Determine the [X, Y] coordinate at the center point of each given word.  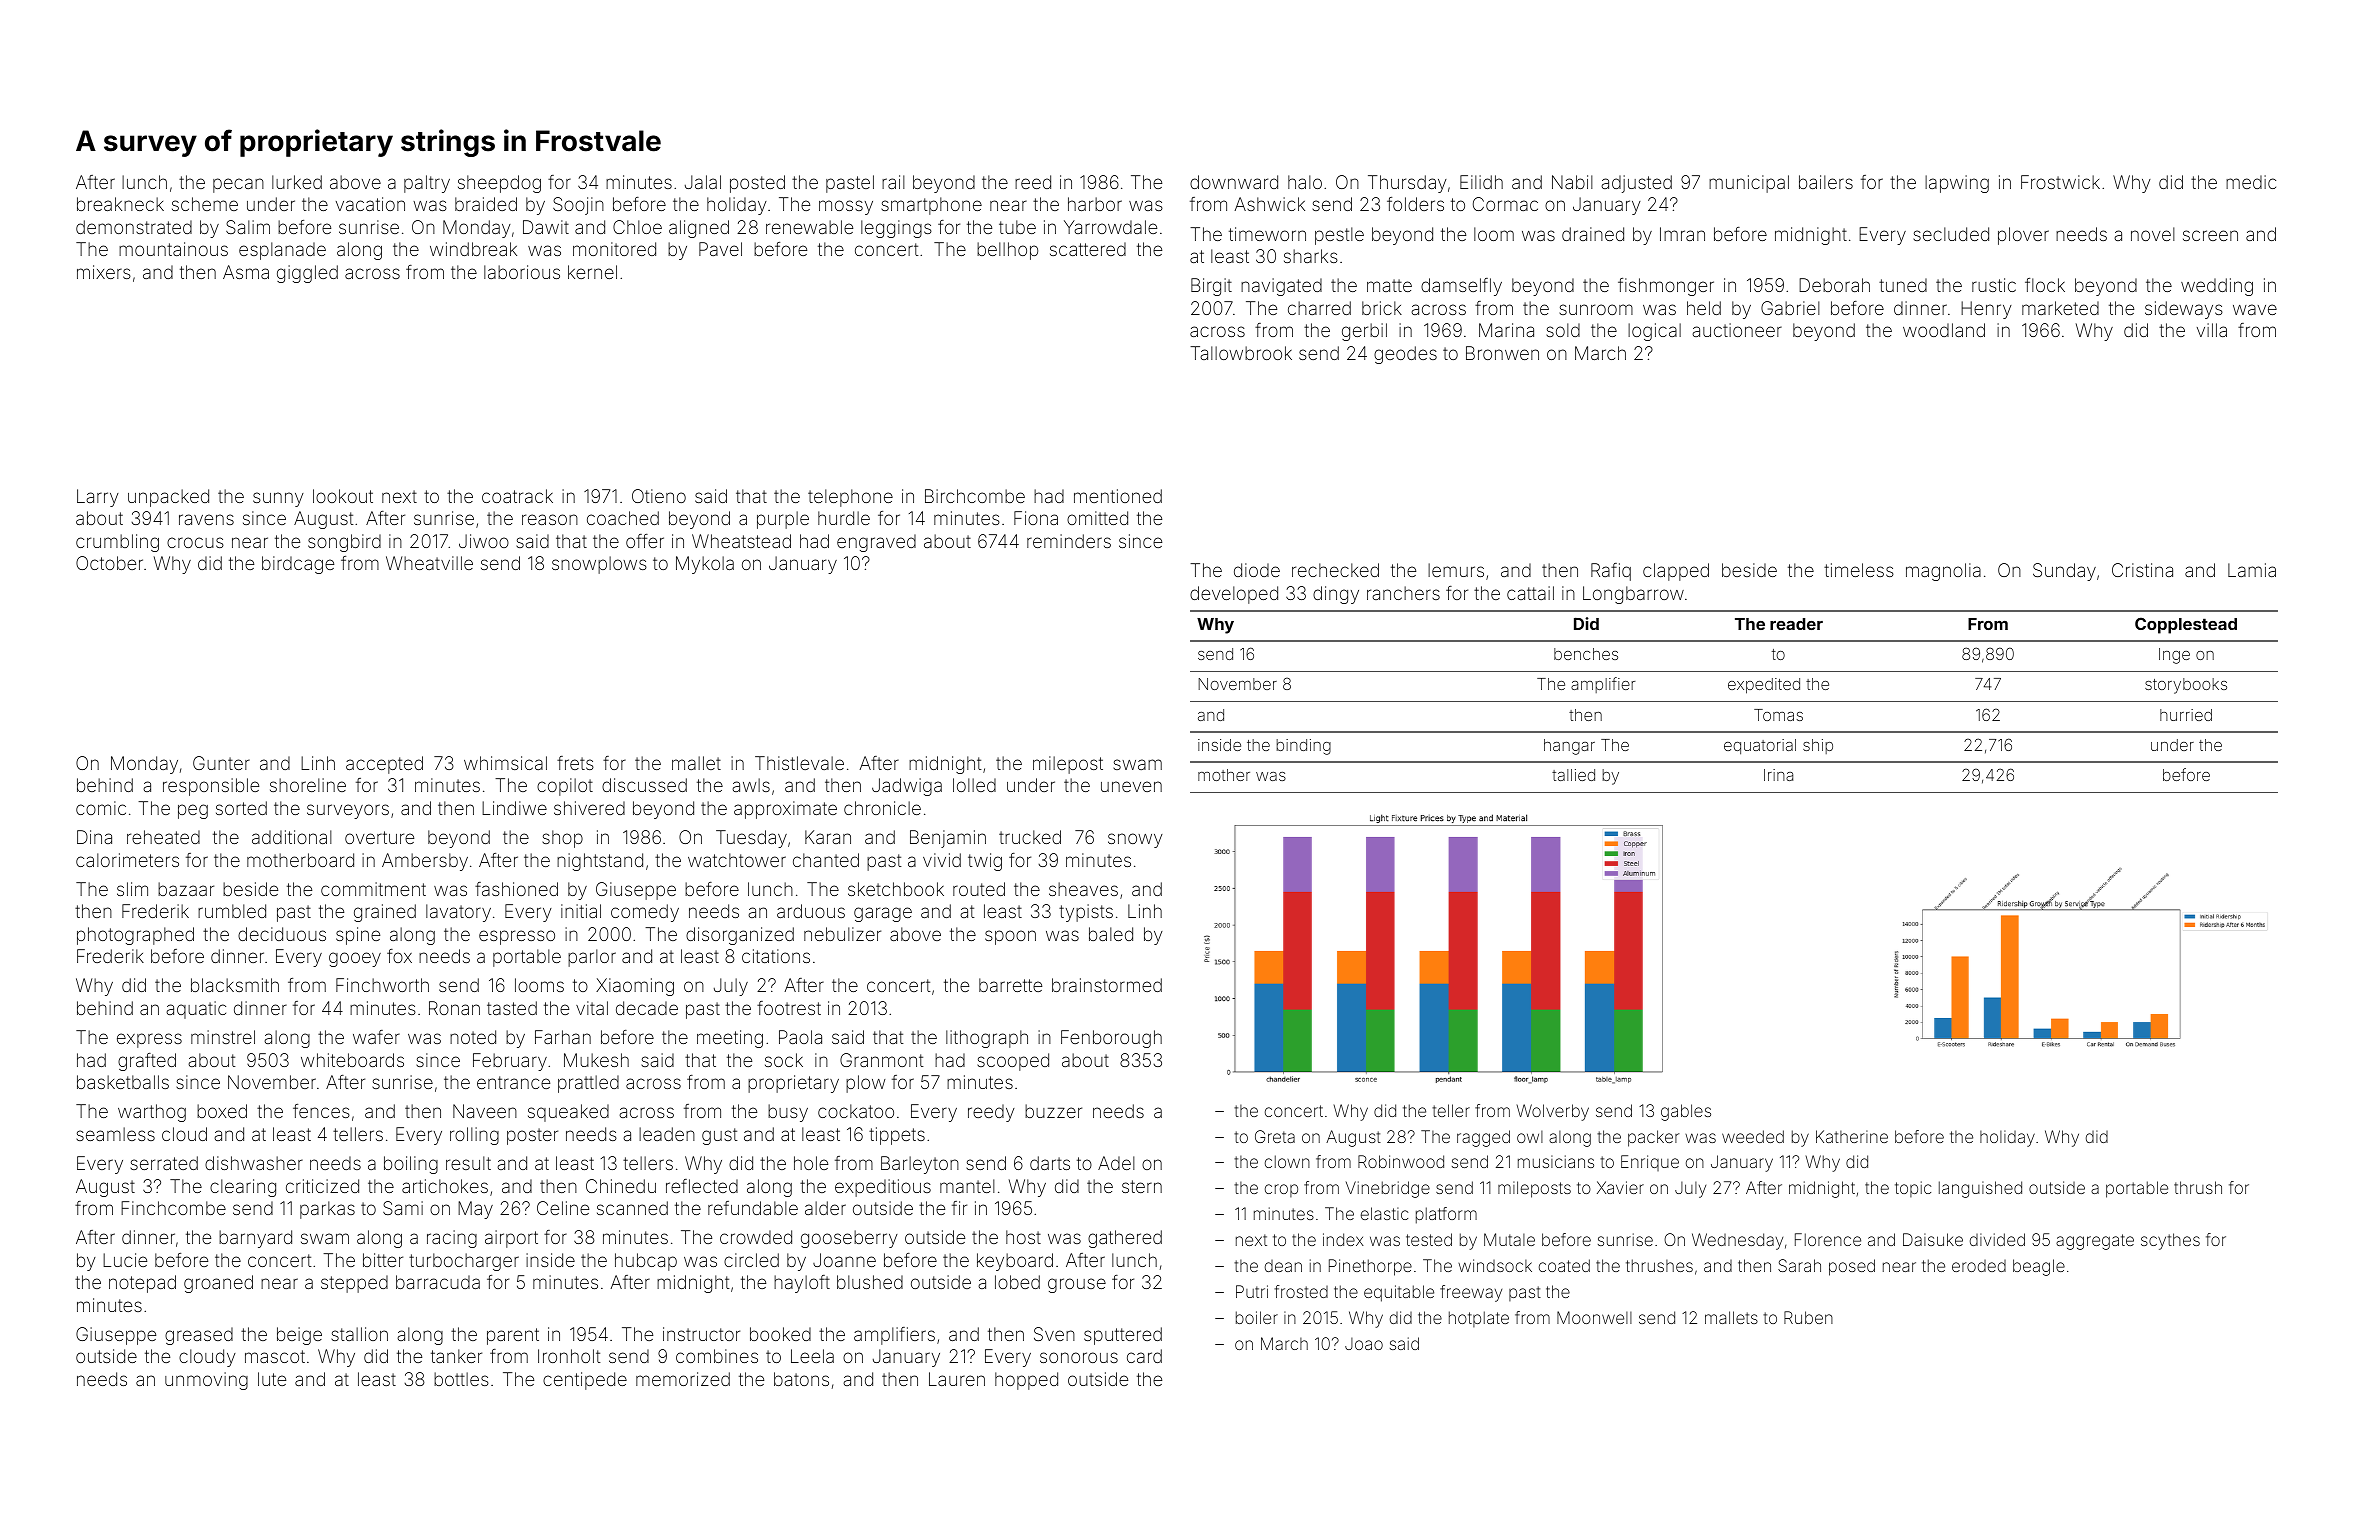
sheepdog [499, 184]
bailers [1826, 182]
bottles [461, 1379]
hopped [1026, 1381]
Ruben [1808, 1317]
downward [1234, 182]
